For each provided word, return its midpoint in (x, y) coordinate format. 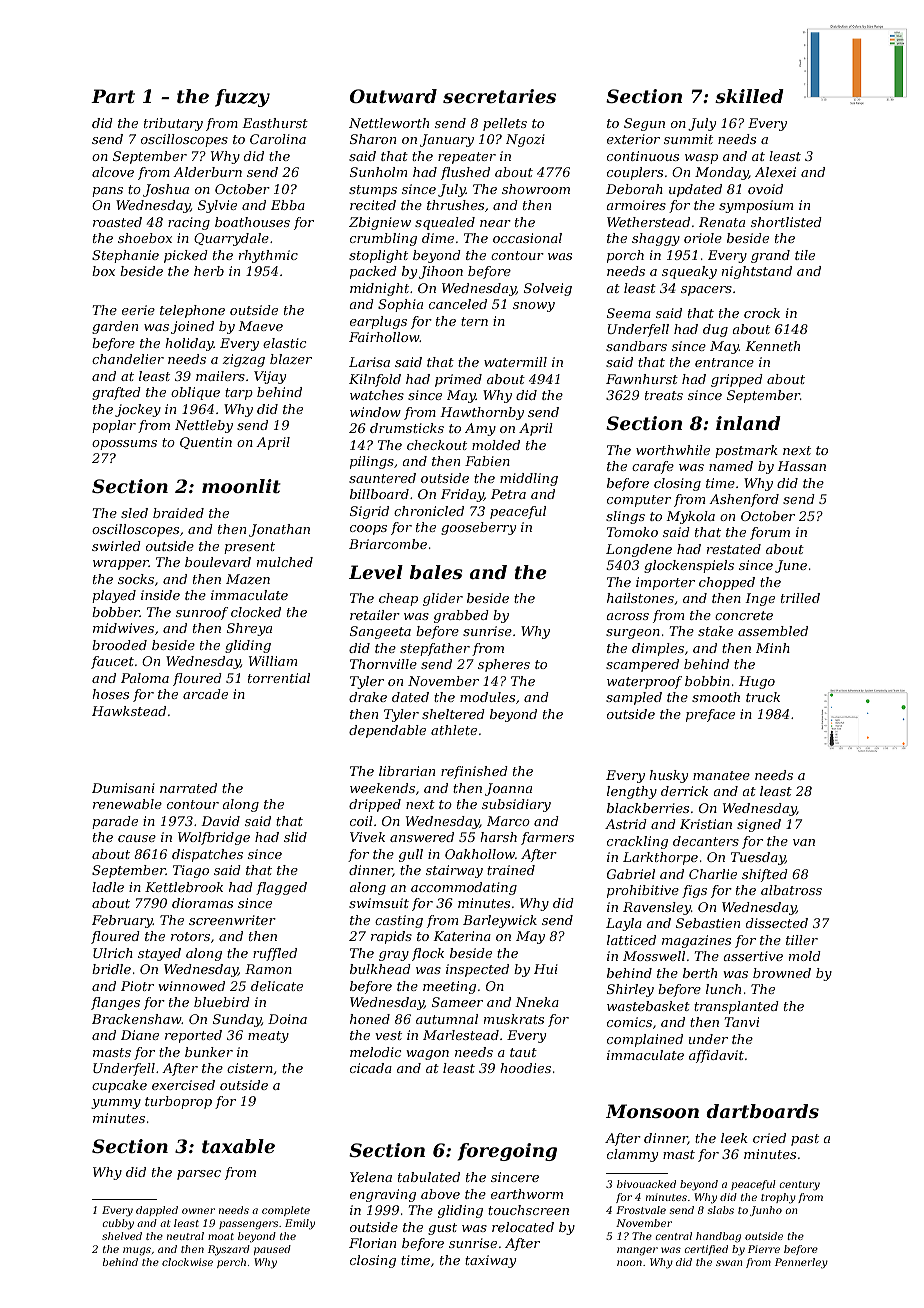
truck (763, 697)
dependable (387, 731)
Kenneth (772, 346)
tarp (239, 394)
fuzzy (242, 98)
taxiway (490, 1261)
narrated (188, 788)
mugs (137, 1251)
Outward (393, 96)
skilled (749, 96)
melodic (375, 1052)
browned (782, 973)
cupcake (119, 1086)
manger (637, 1251)
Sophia (400, 305)
